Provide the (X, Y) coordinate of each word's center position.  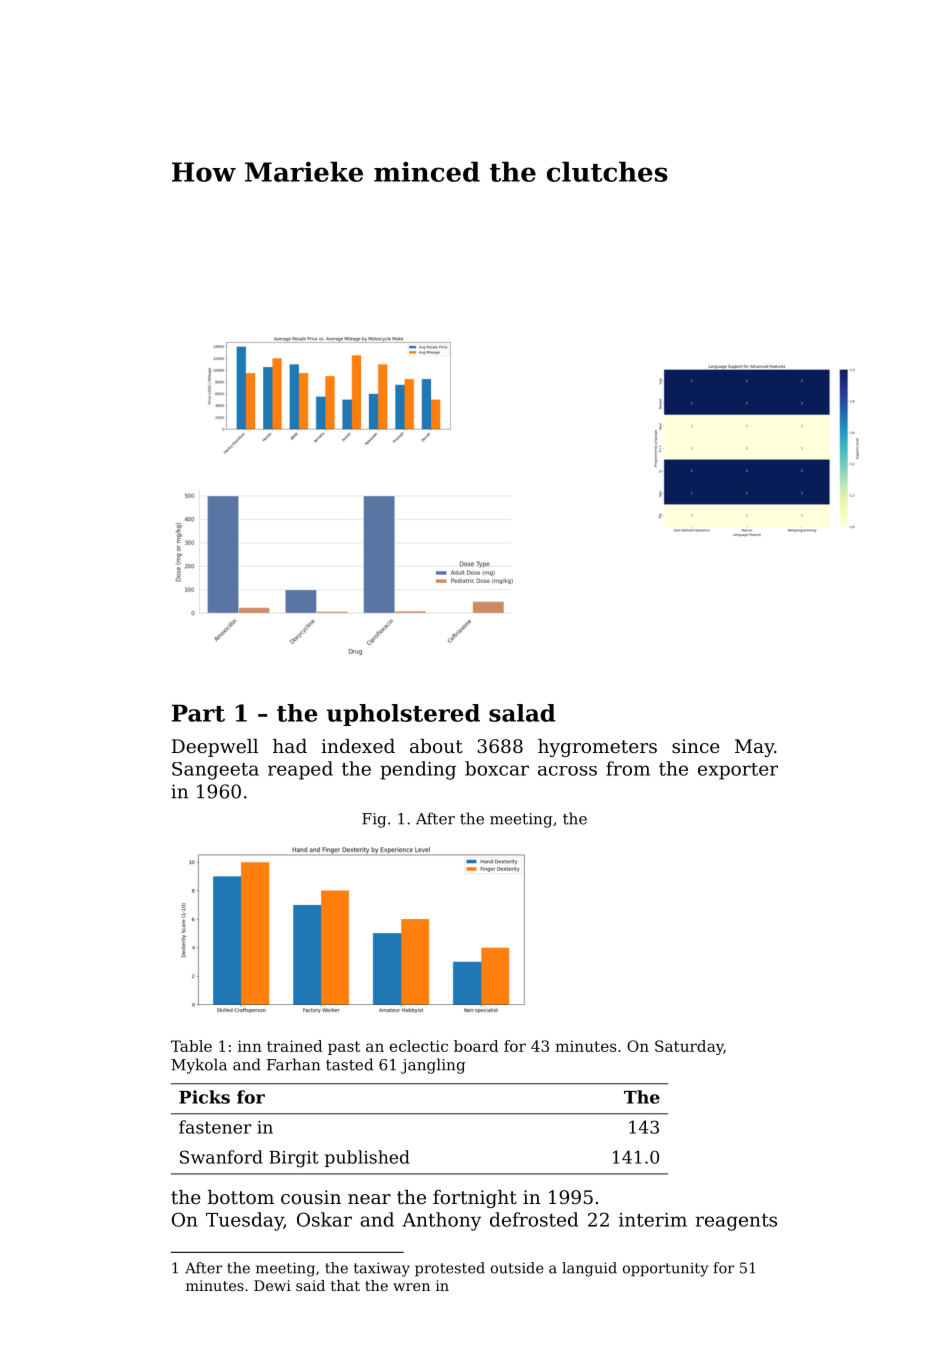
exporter (738, 771)
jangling (433, 1066)
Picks (204, 1097)
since (696, 746)
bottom (241, 1197)
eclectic (419, 1046)
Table (191, 1046)
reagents (736, 1222)
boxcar (497, 768)
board (476, 1046)
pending (418, 770)
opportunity (665, 1270)
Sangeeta (215, 771)
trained (295, 1046)
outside (517, 1268)
